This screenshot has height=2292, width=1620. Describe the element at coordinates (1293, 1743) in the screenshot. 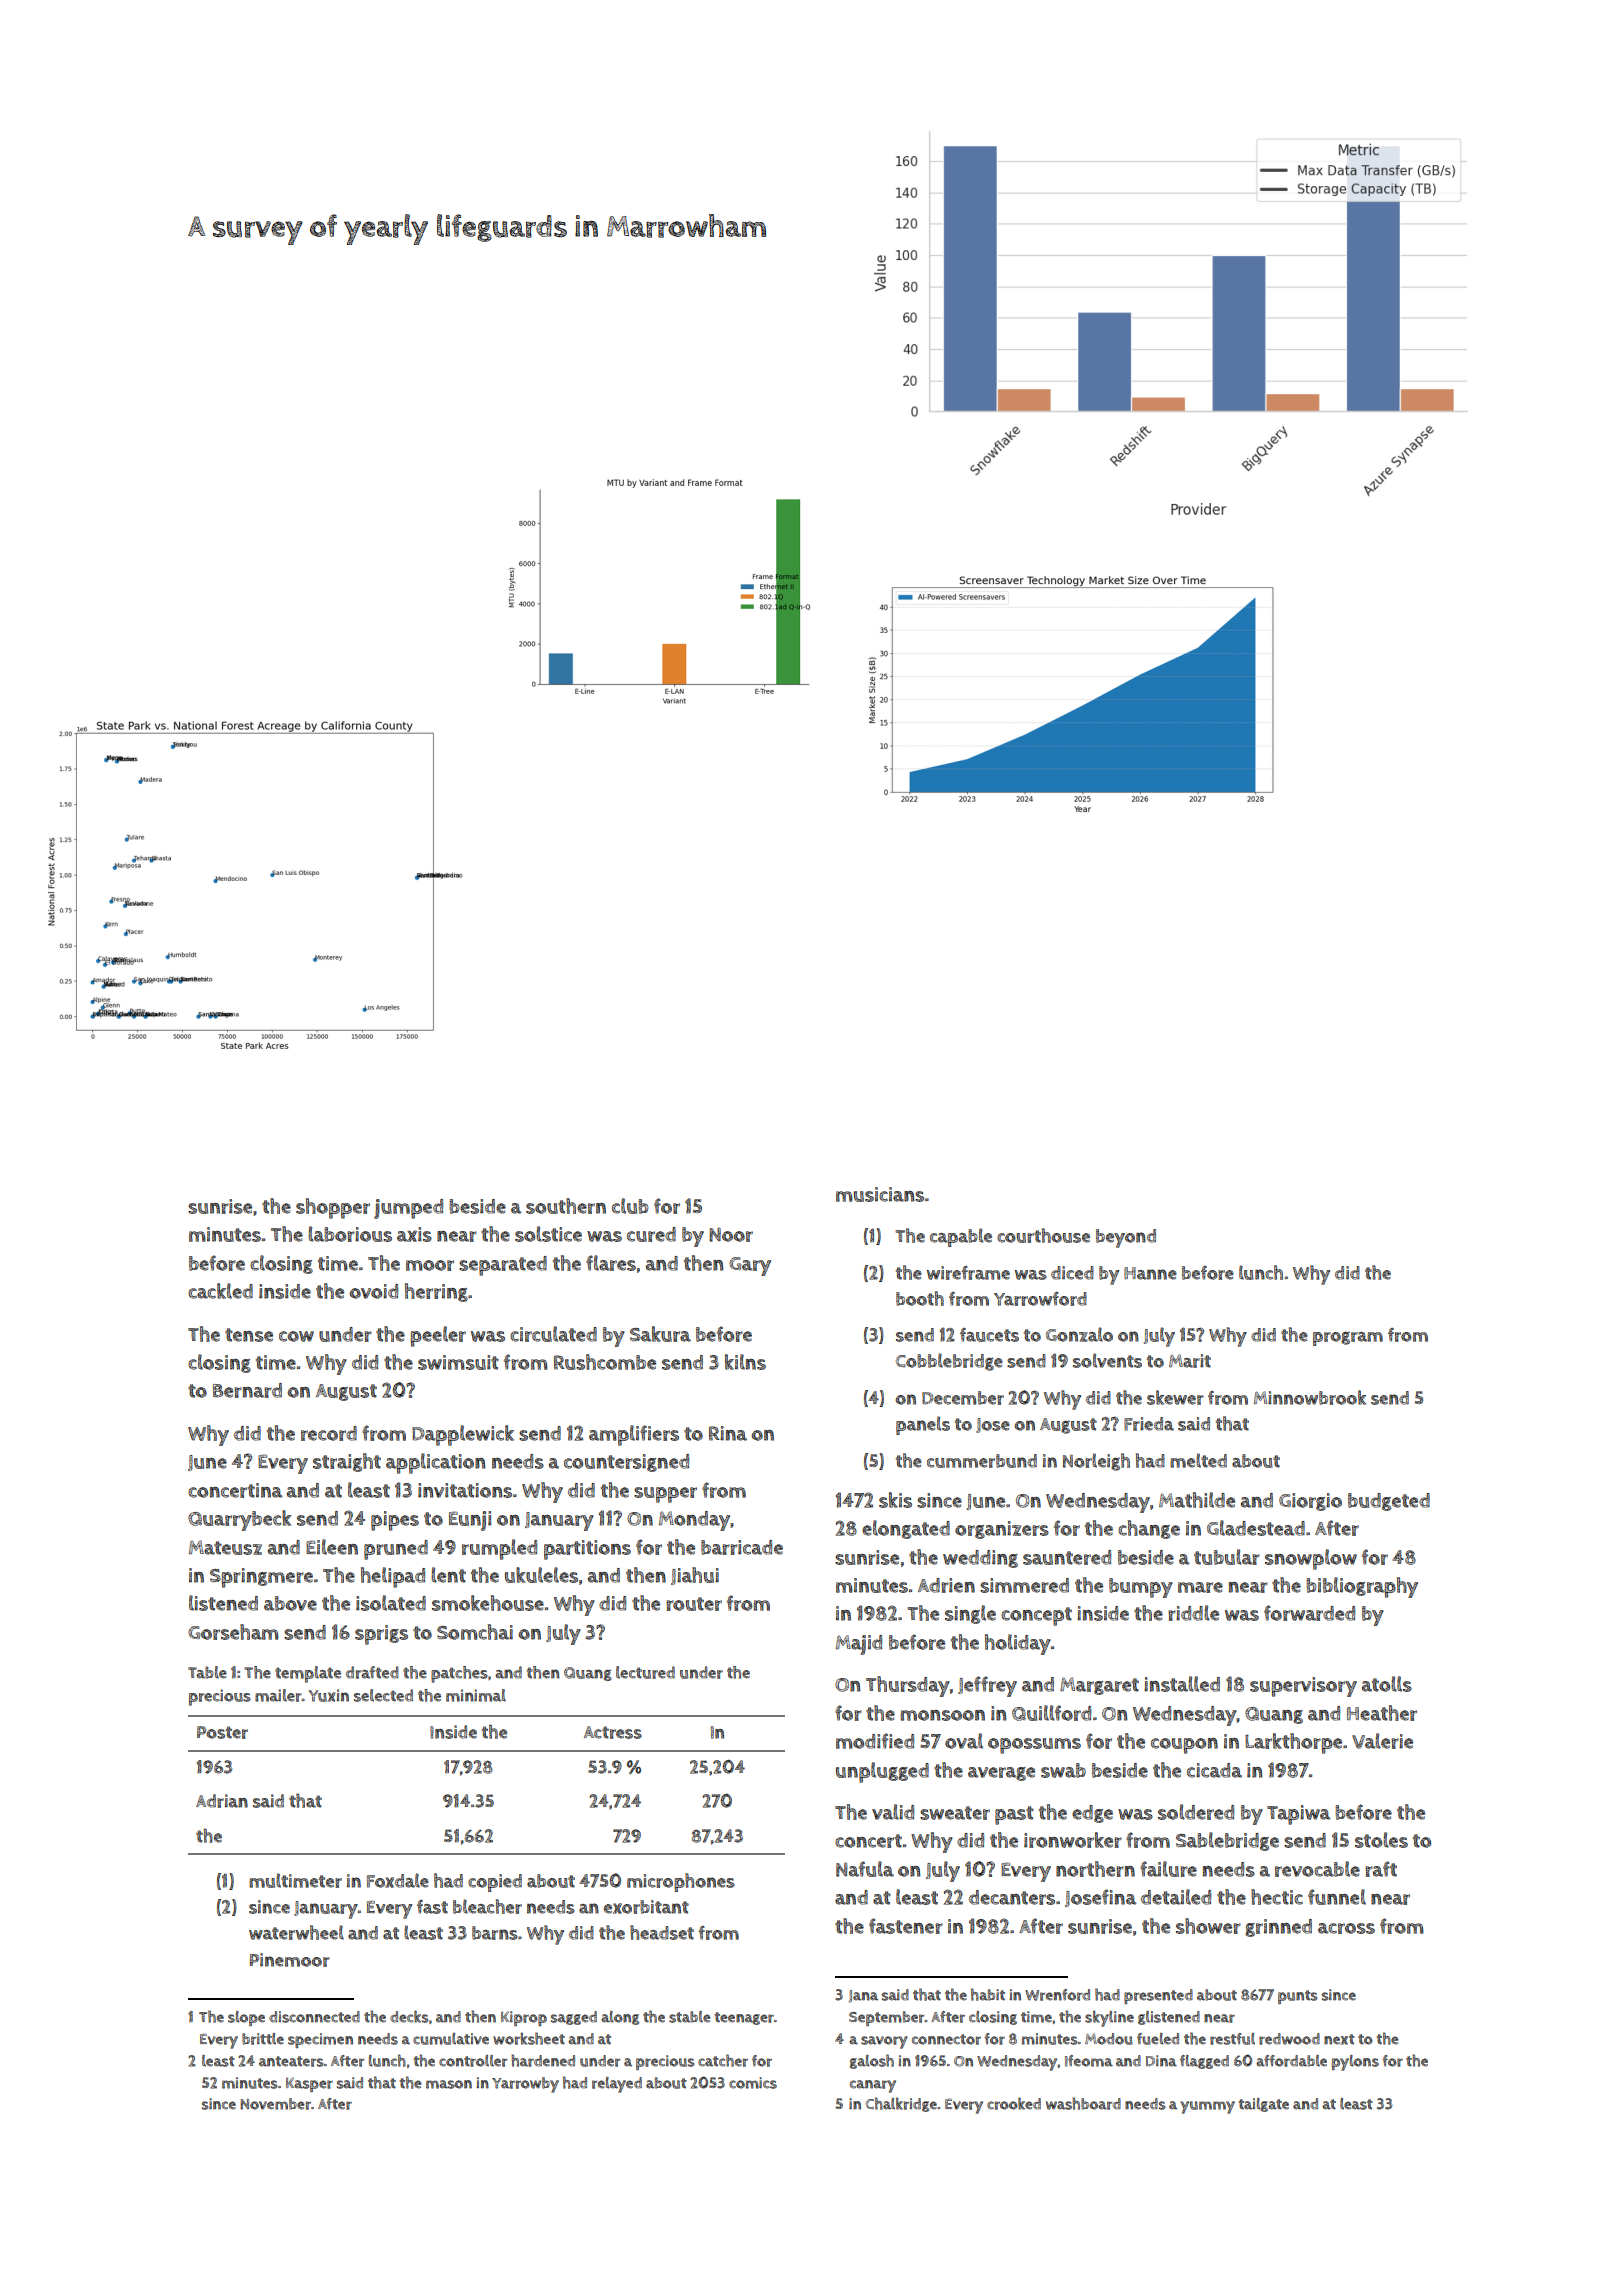

I see `Larkthorpe` at that location.
